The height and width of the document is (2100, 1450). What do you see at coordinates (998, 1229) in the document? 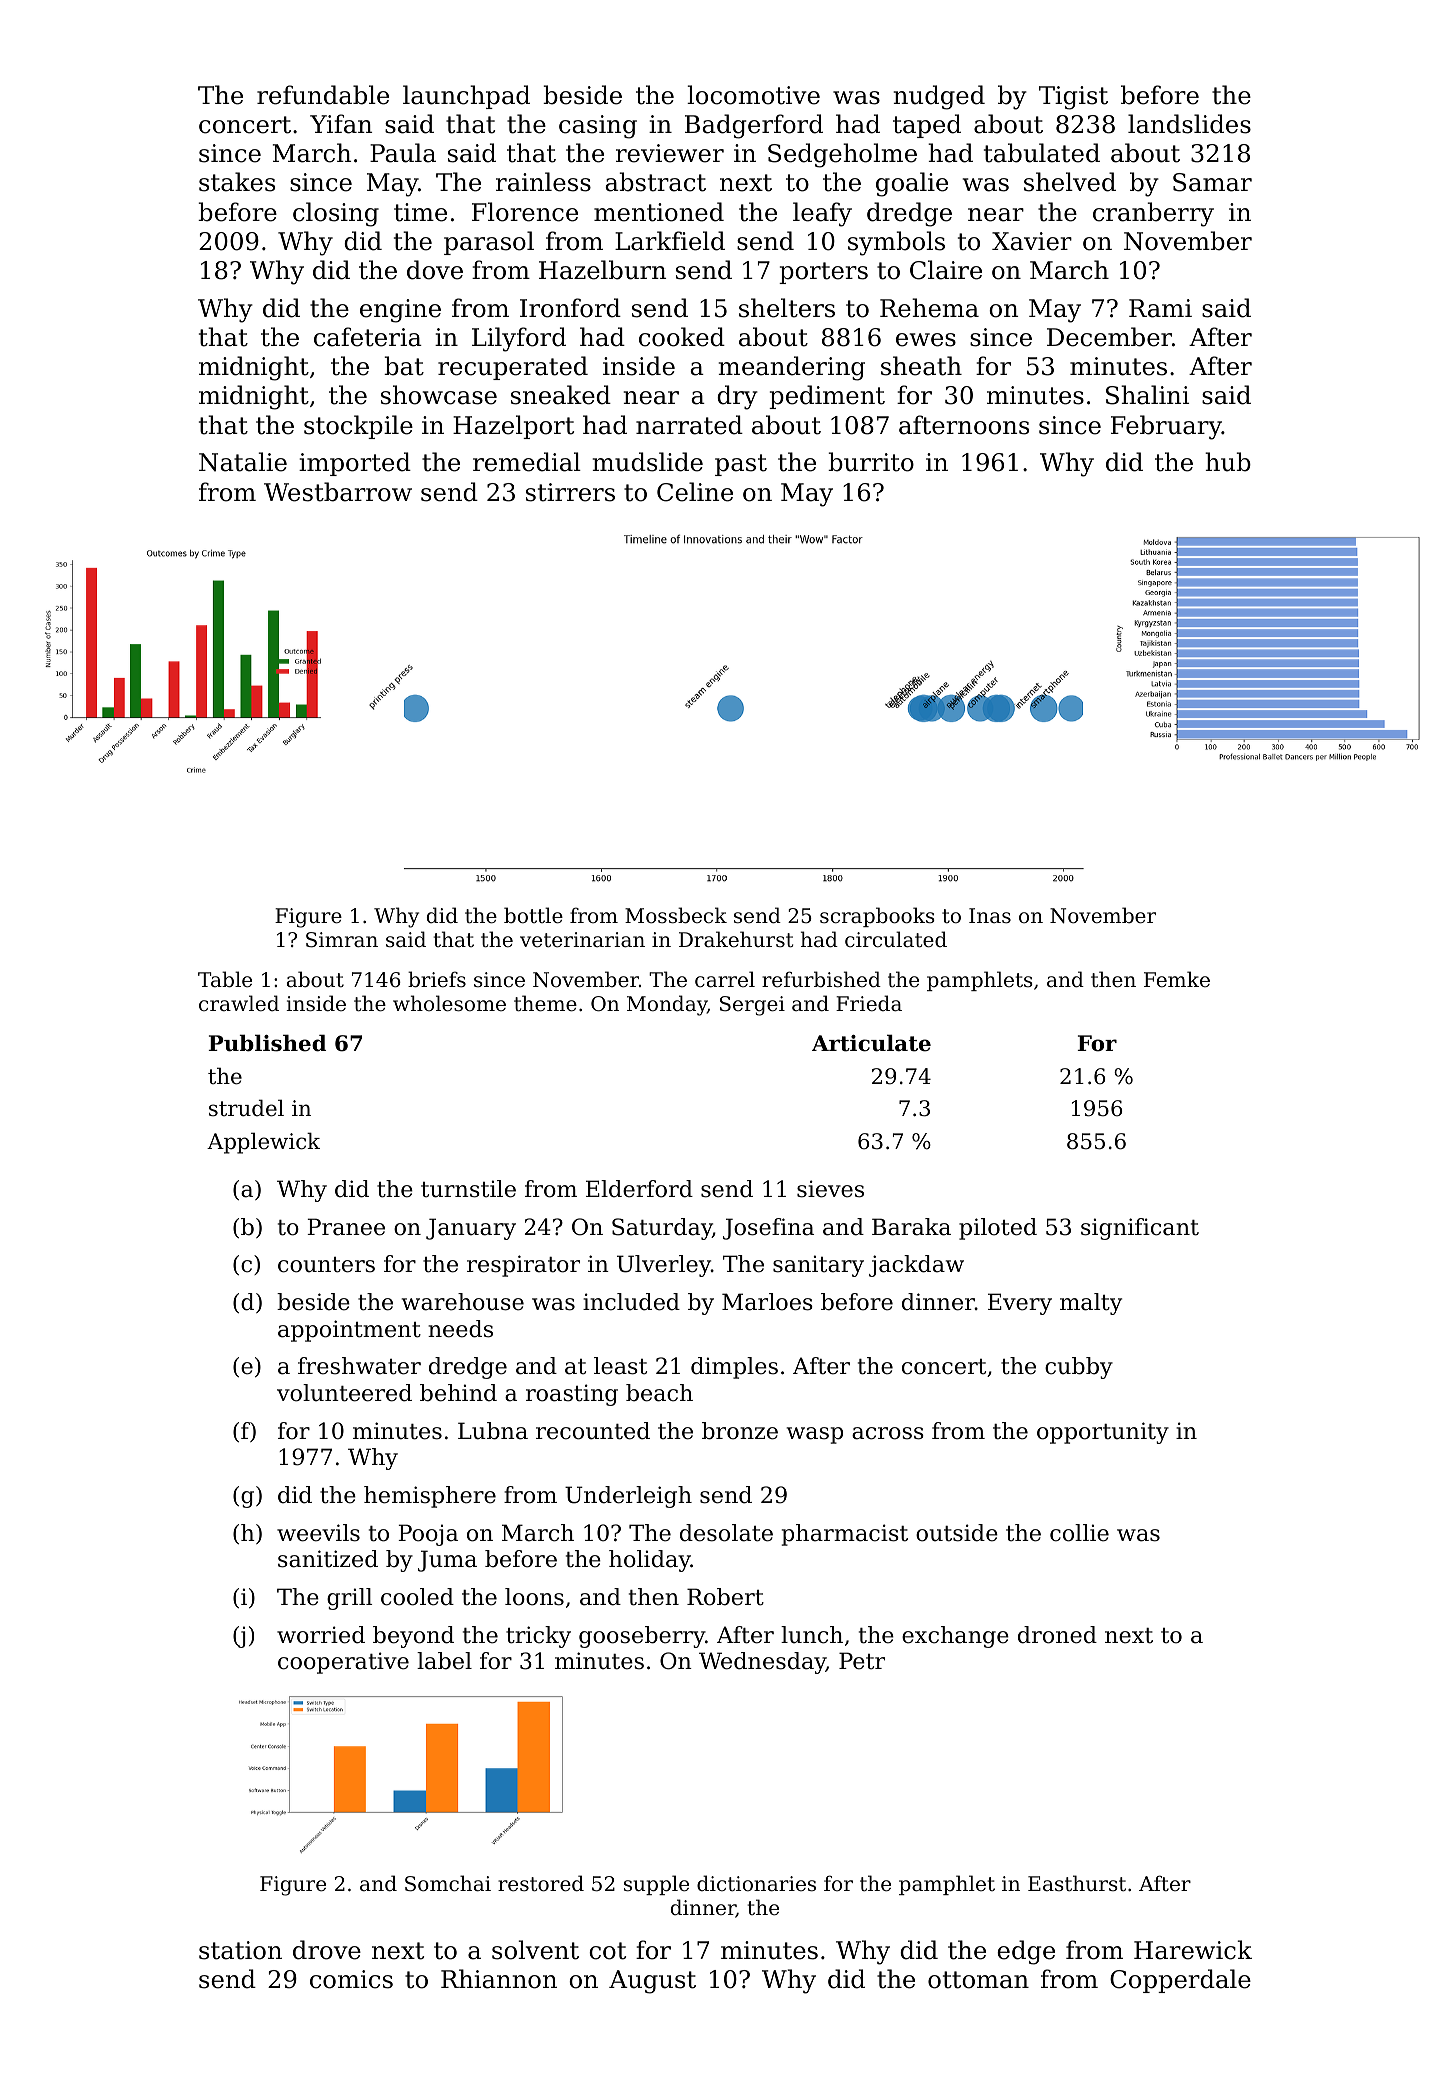
I see `piloted` at bounding box center [998, 1229].
